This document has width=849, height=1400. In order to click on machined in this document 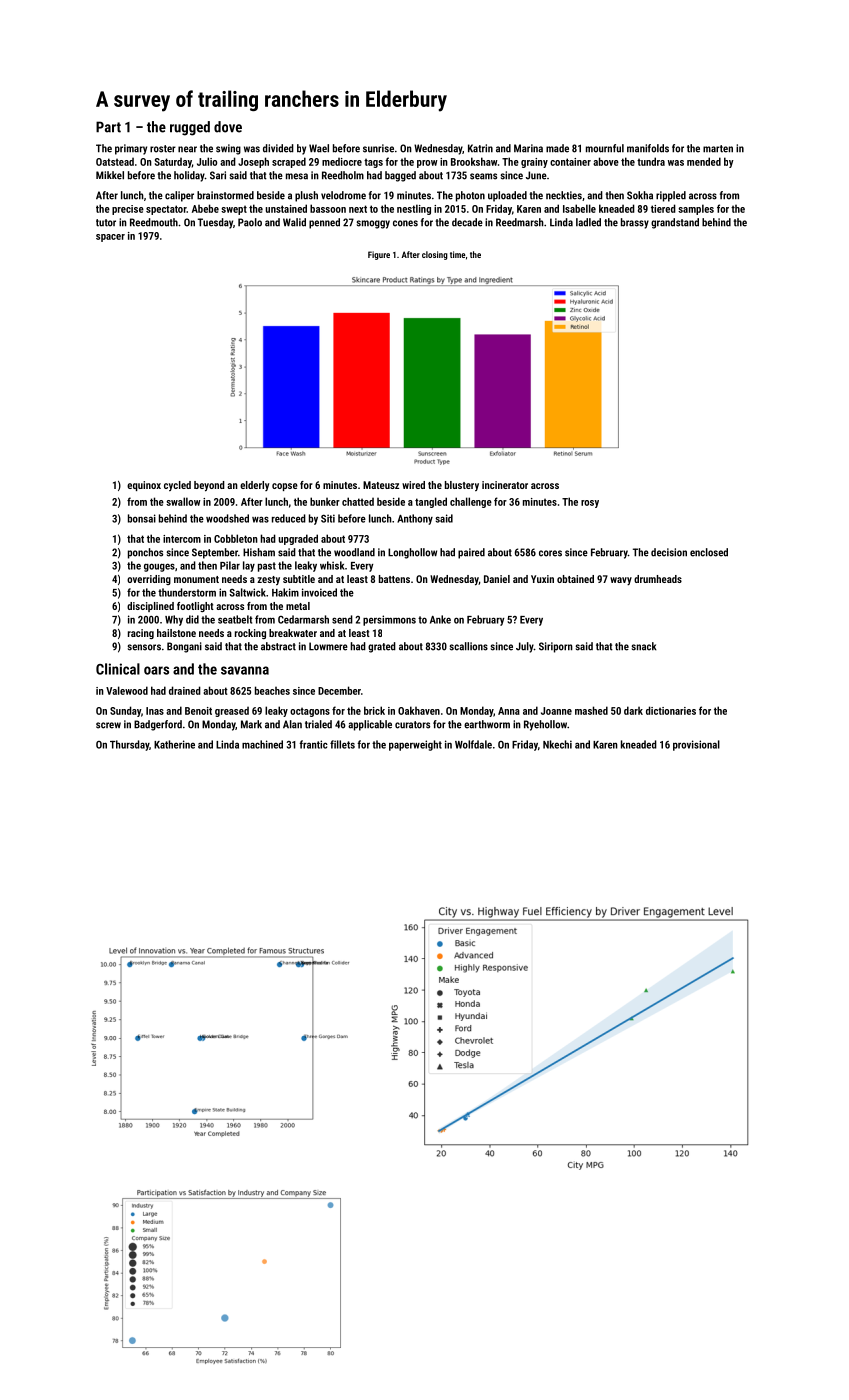, I will do `click(262, 744)`.
